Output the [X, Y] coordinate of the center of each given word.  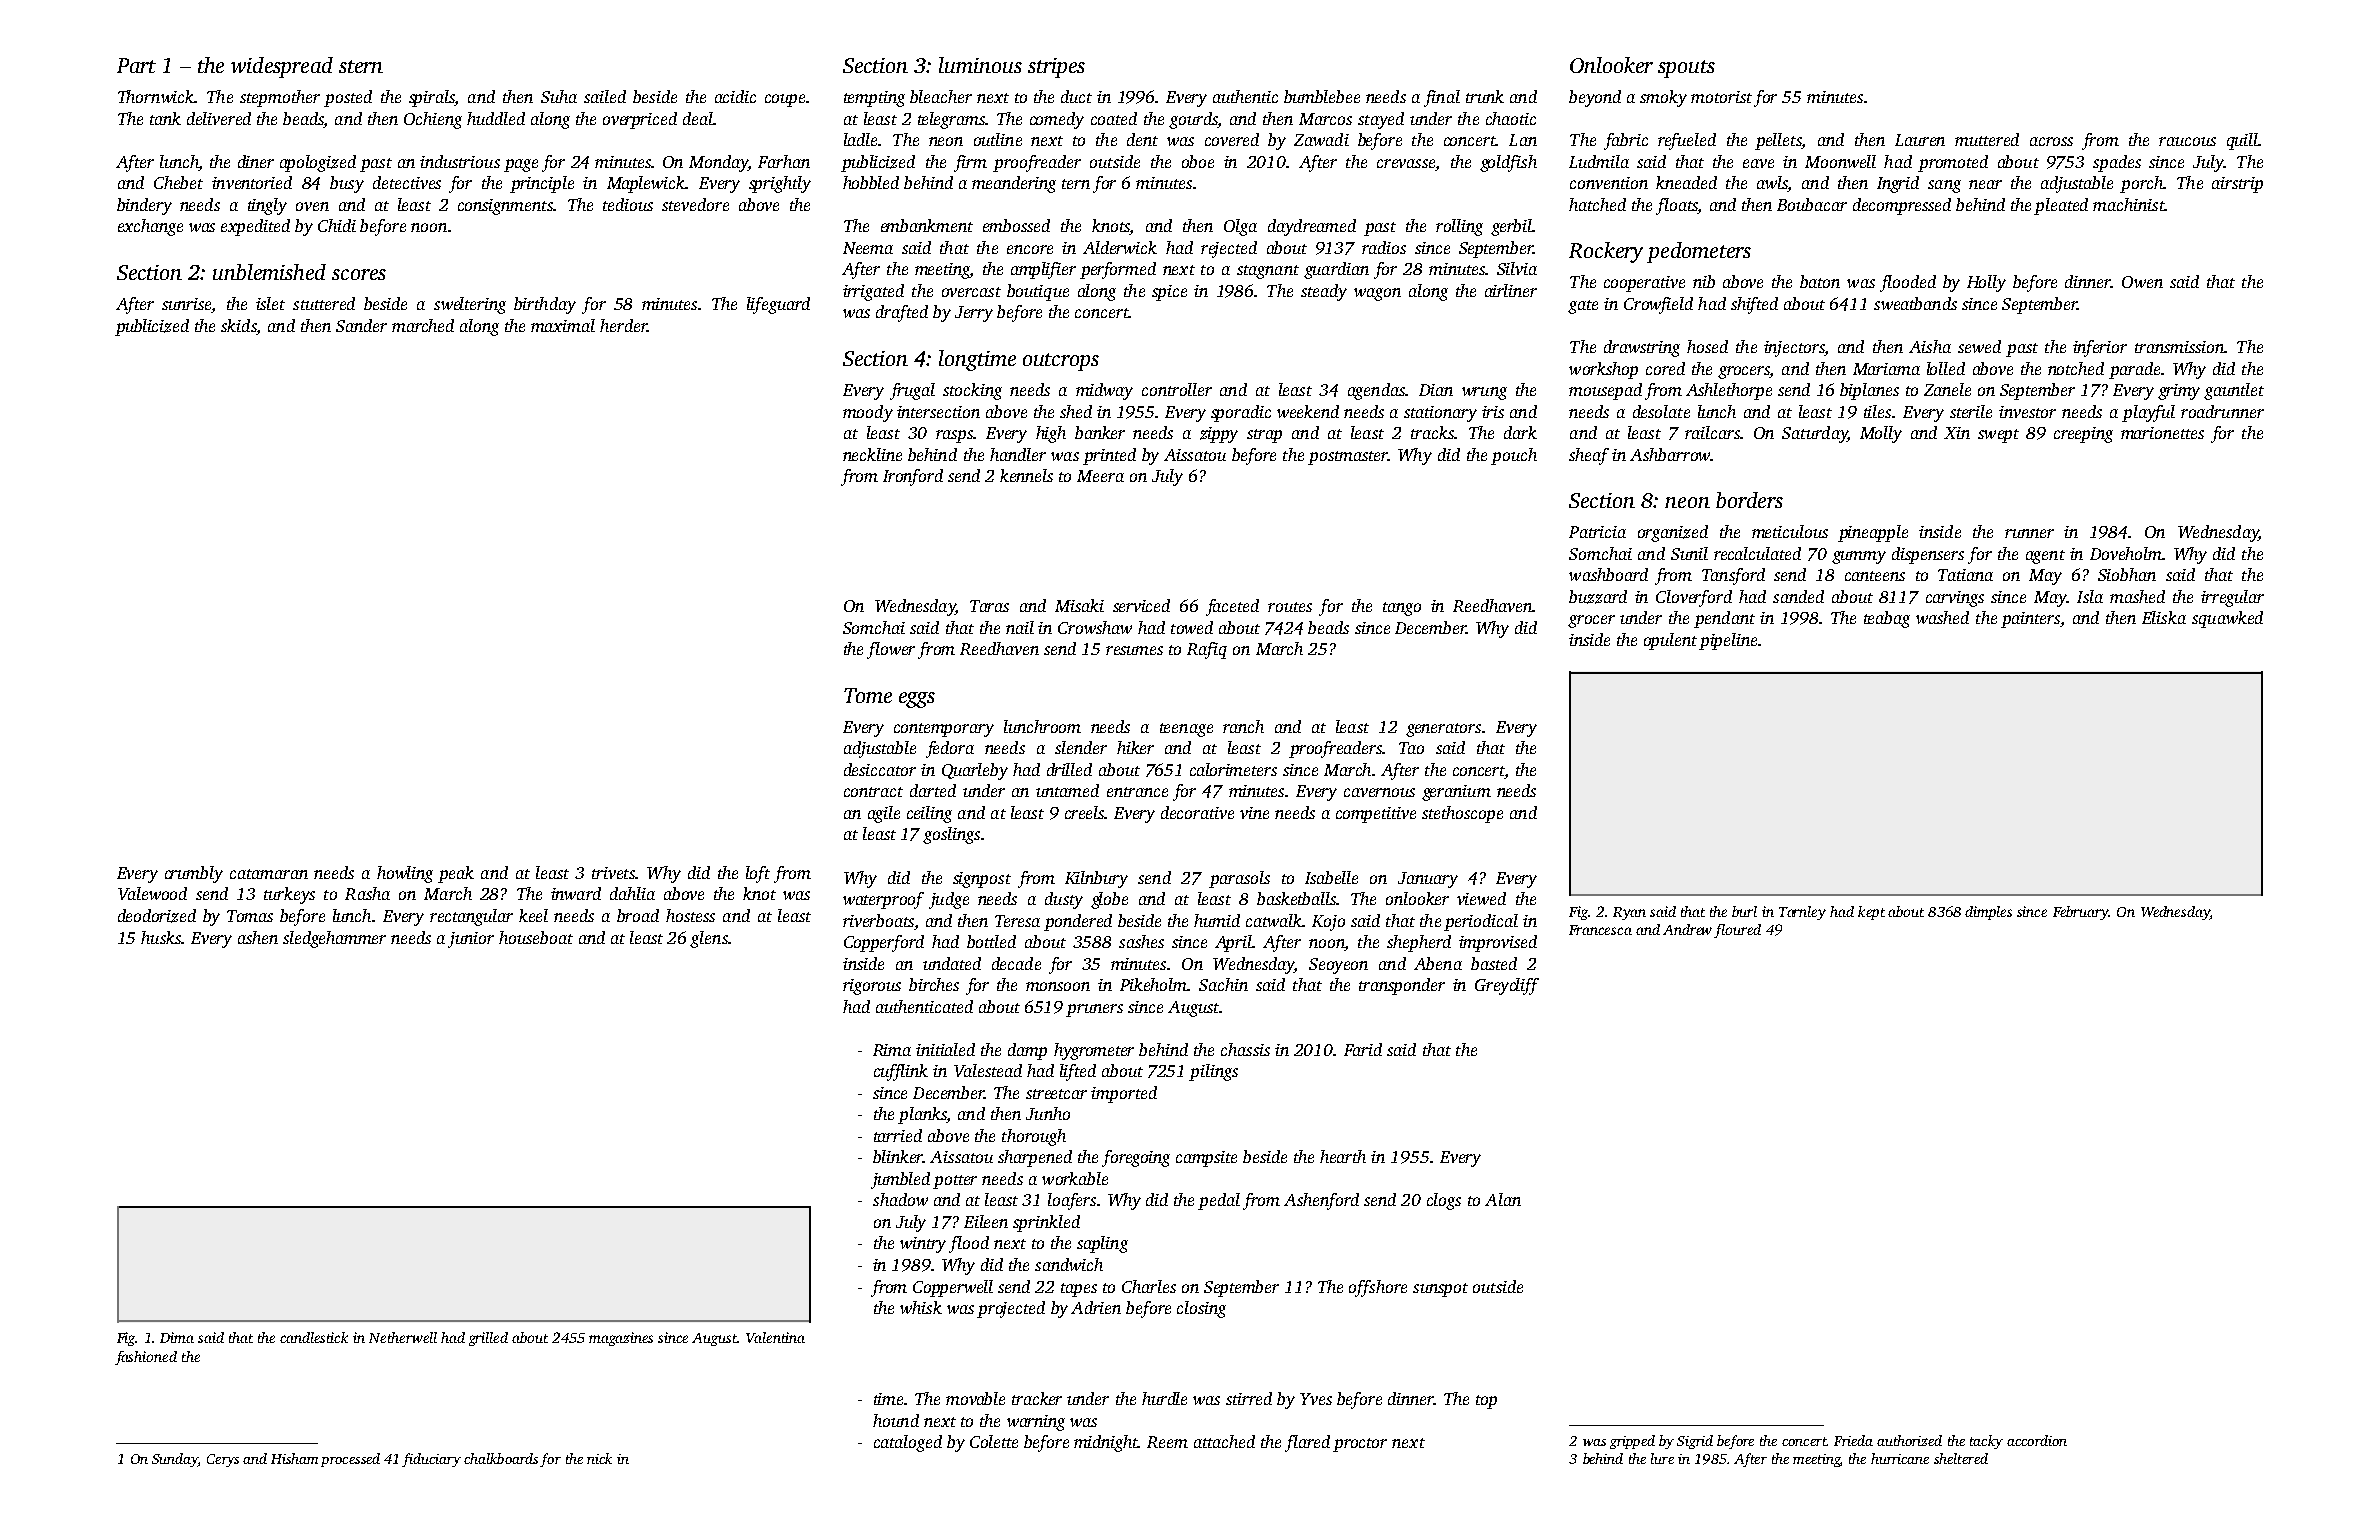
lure [1662, 1458]
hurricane [1900, 1458]
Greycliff [1507, 986]
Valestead [988, 1070]
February [2081, 913]
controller [1177, 389]
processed [350, 1460]
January [1428, 880]
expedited [255, 227]
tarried [898, 1135]
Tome [868, 695]
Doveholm [2126, 553]
